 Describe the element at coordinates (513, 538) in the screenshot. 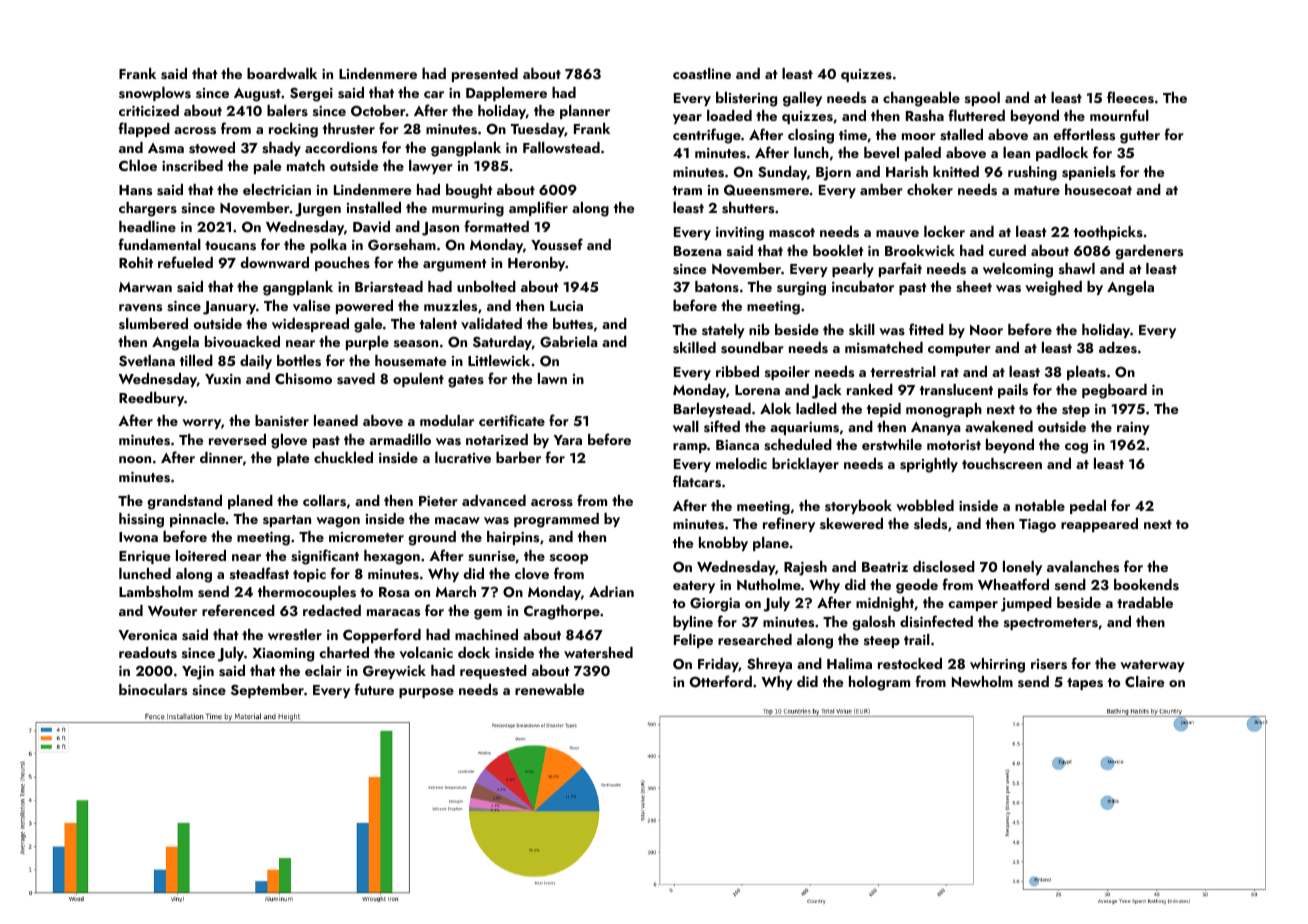

I see `hairpins` at that location.
